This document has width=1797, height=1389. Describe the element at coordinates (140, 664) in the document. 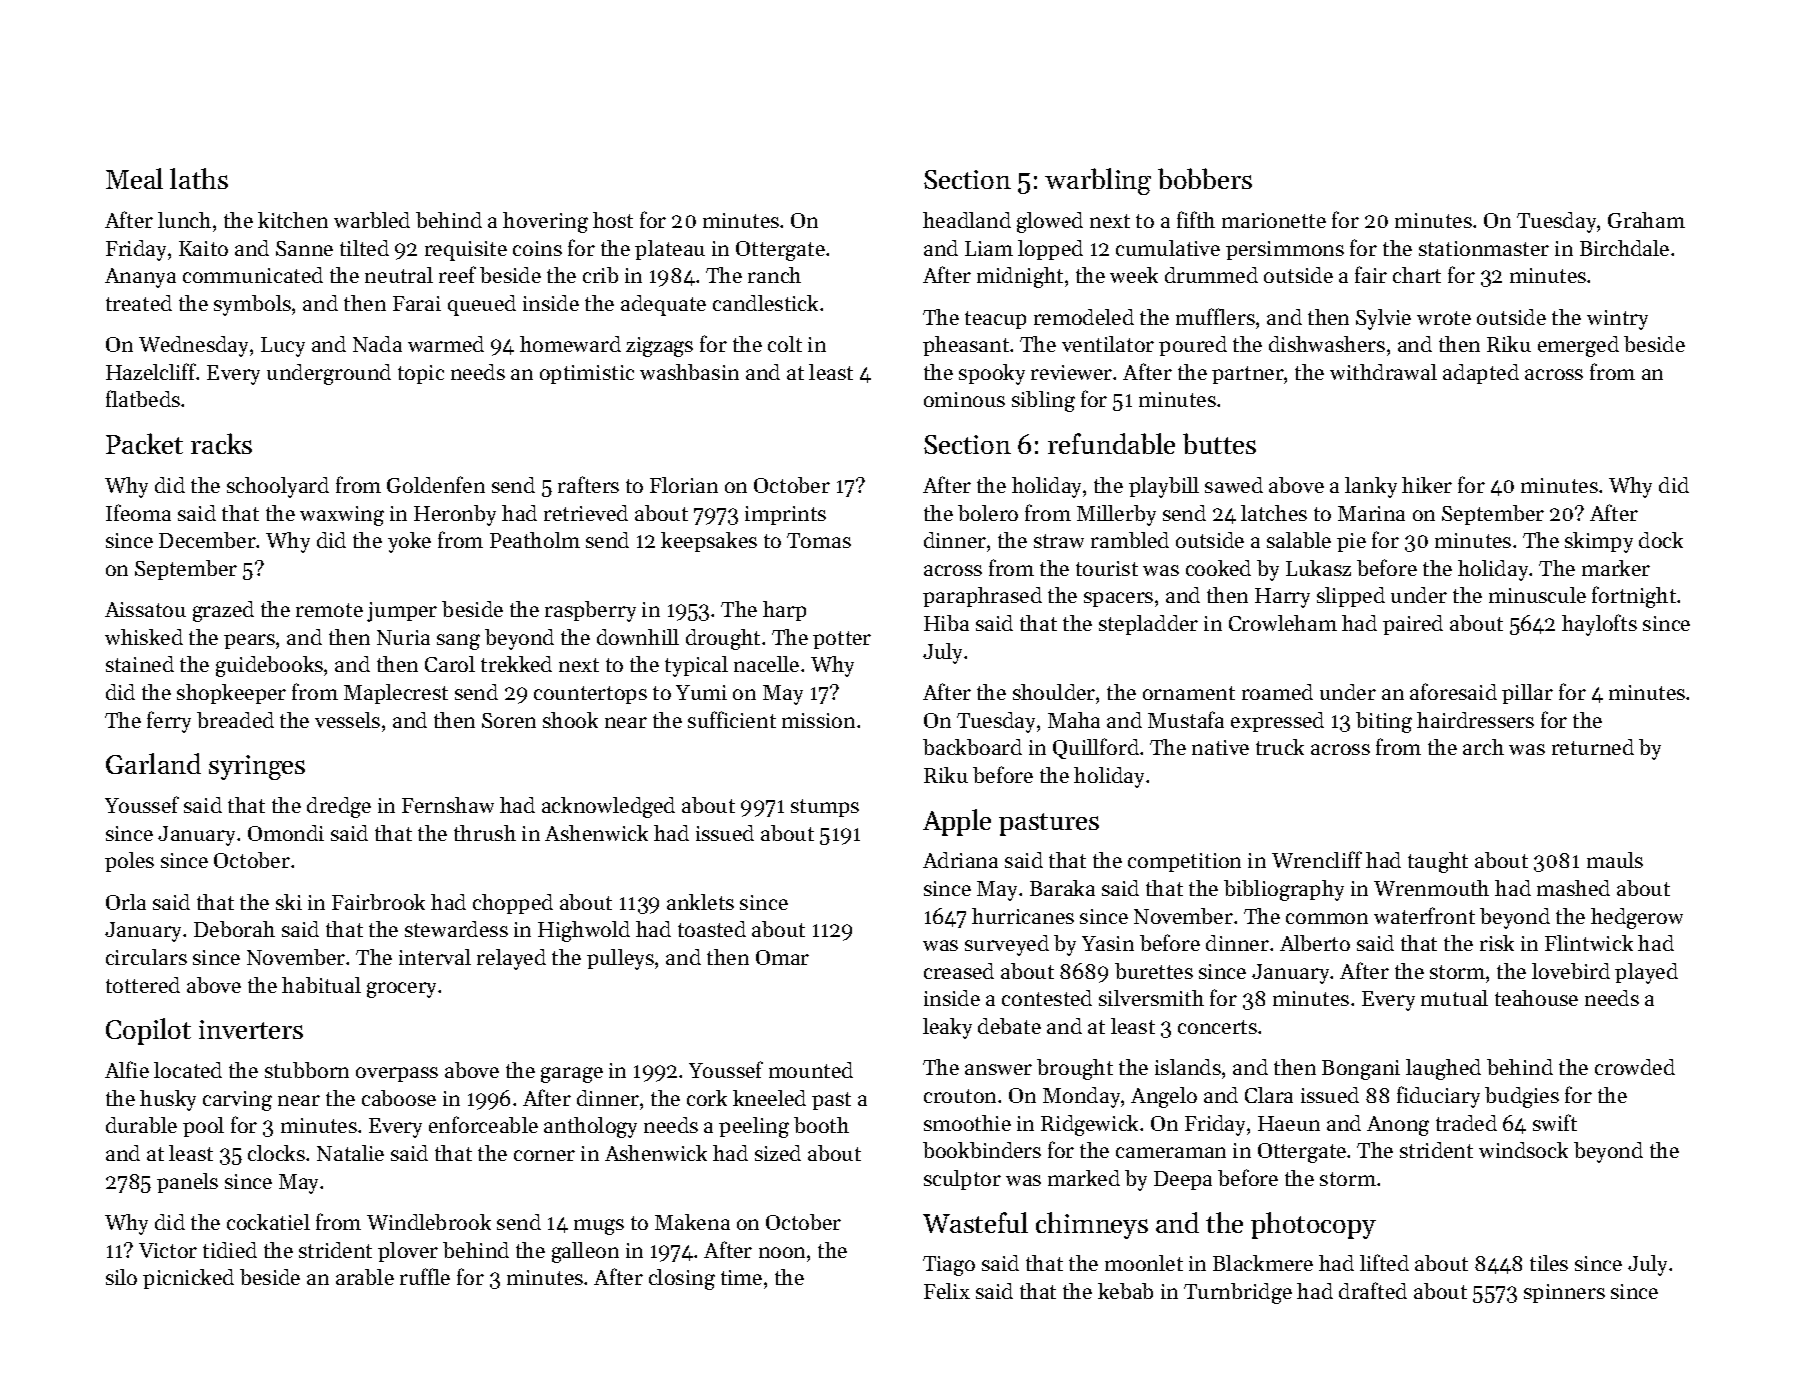

I see `stained` at that location.
